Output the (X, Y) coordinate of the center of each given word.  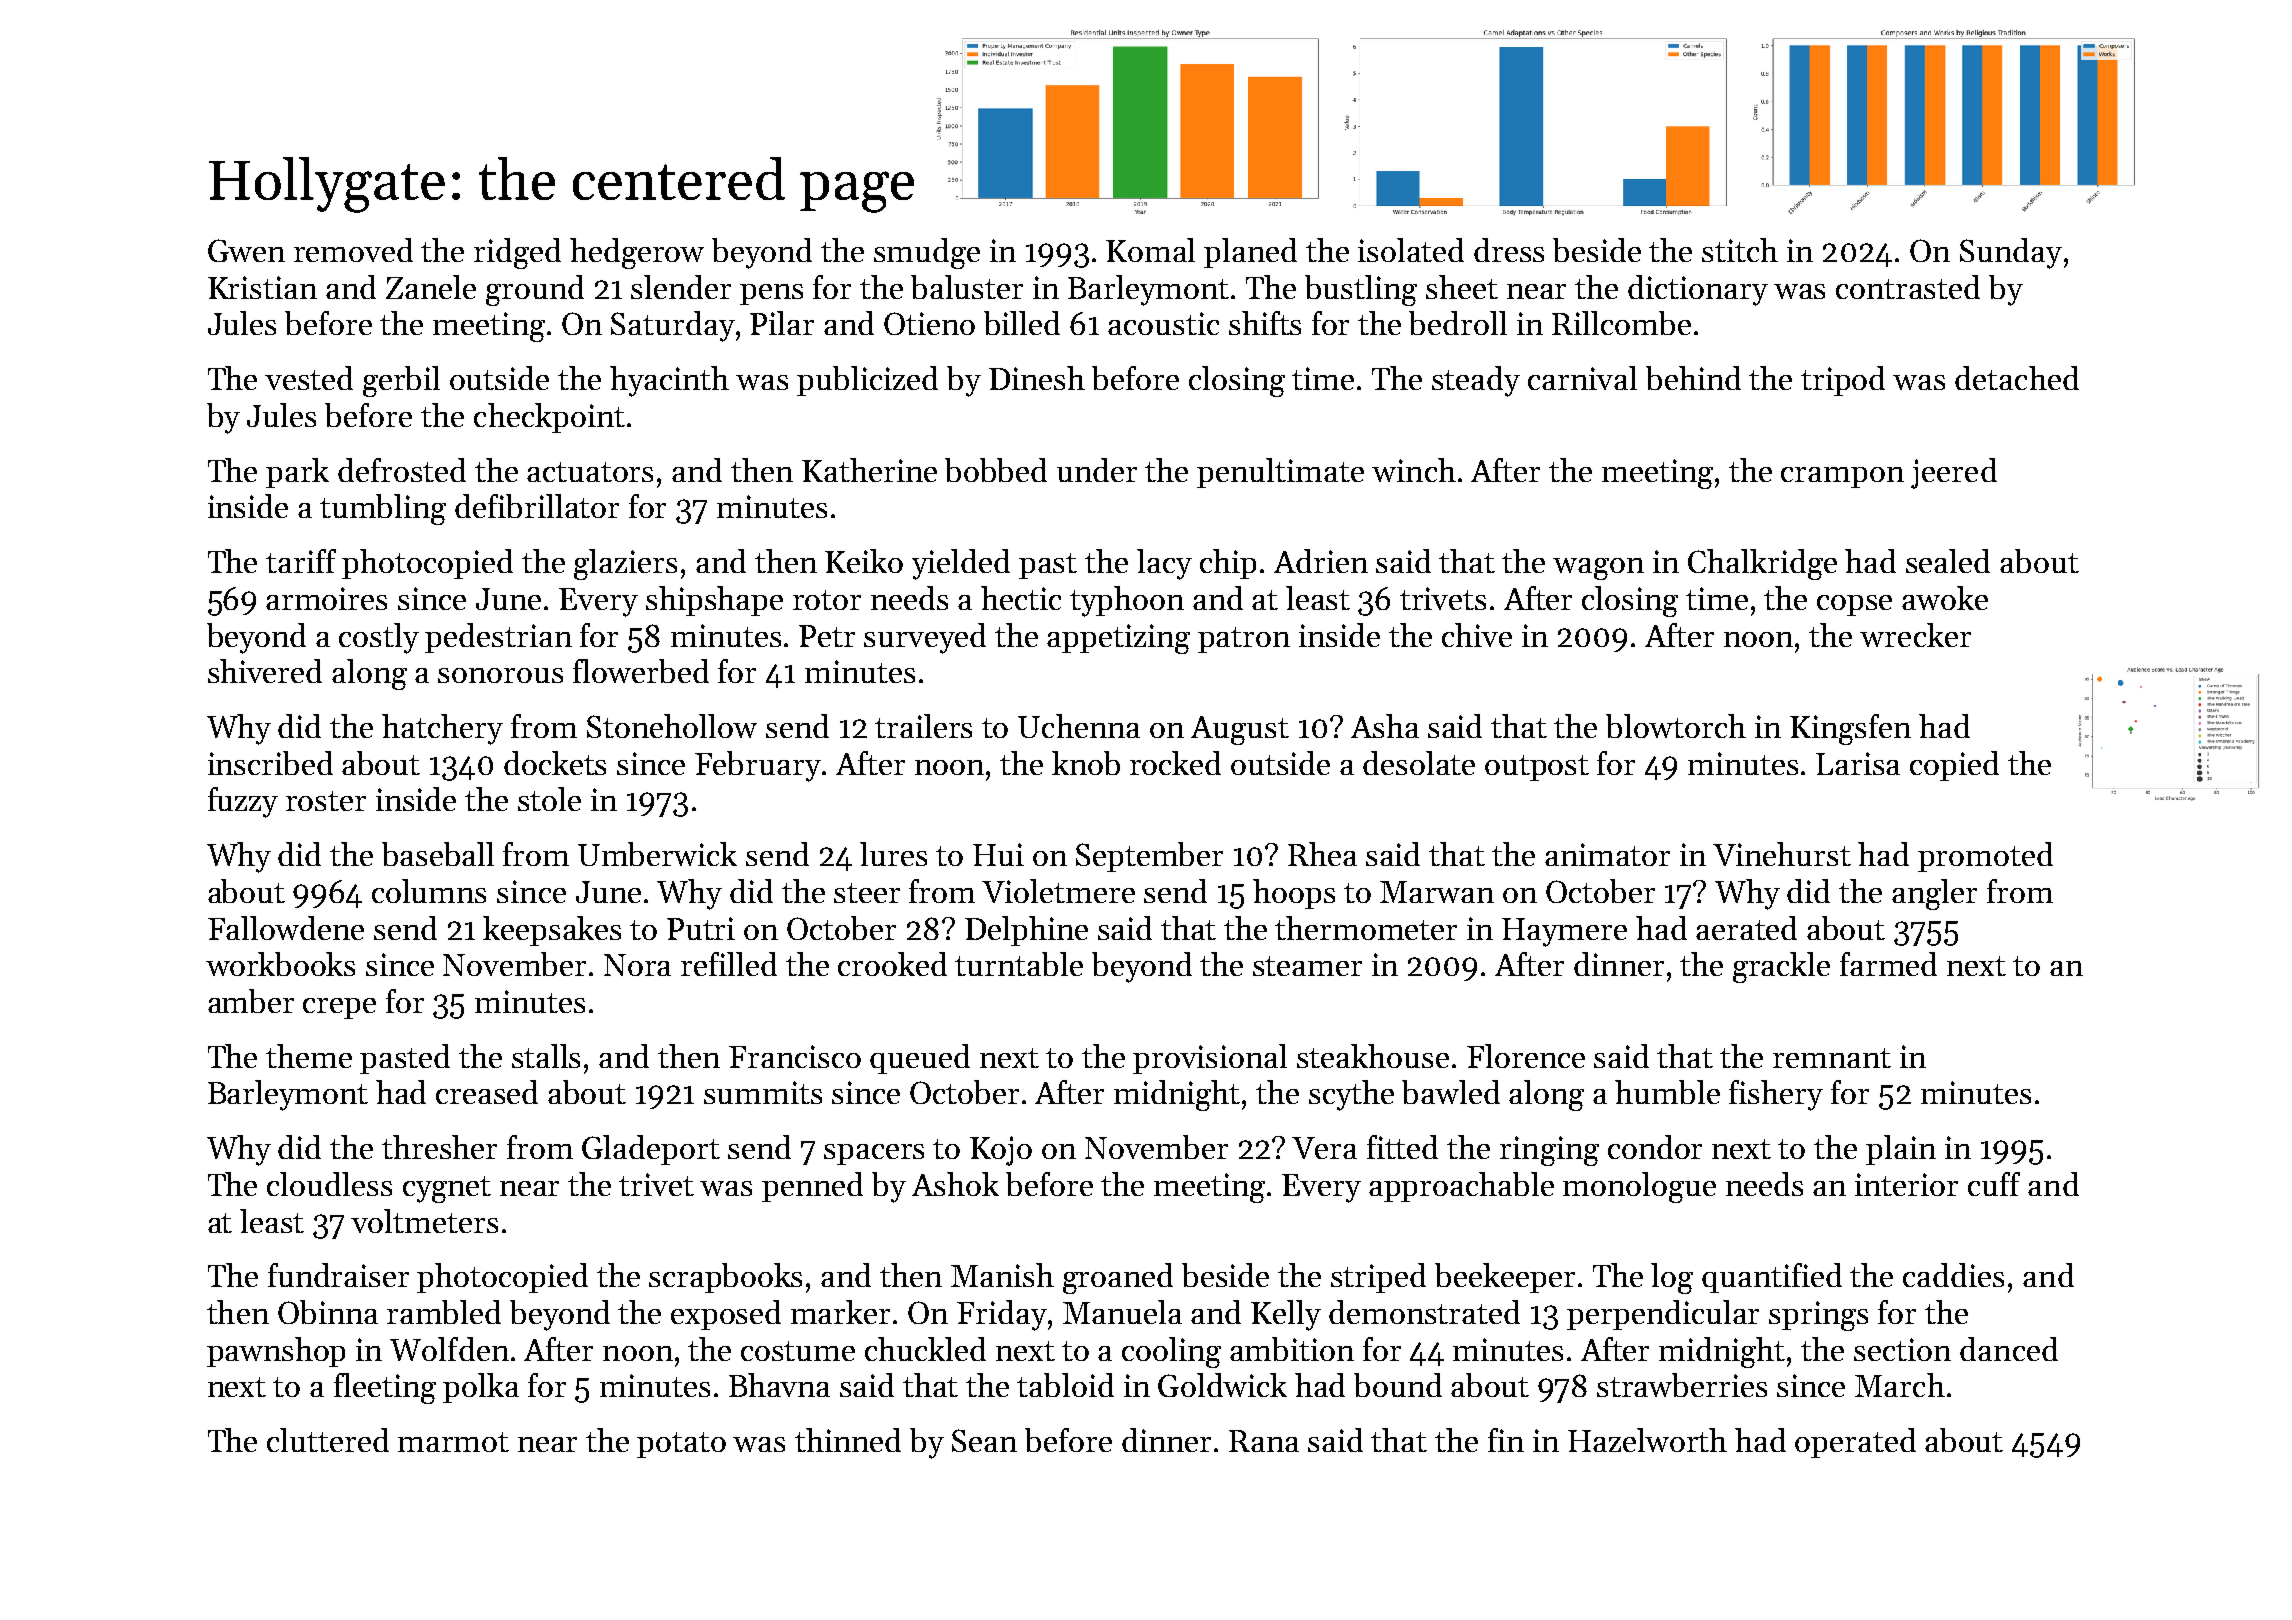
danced (2009, 1349)
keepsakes (552, 931)
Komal (1150, 250)
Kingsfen (1850, 729)
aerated (1746, 928)
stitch (1740, 250)
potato (681, 1445)
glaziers (625, 564)
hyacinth (669, 381)
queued (920, 1059)
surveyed (925, 638)
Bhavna (779, 1385)
